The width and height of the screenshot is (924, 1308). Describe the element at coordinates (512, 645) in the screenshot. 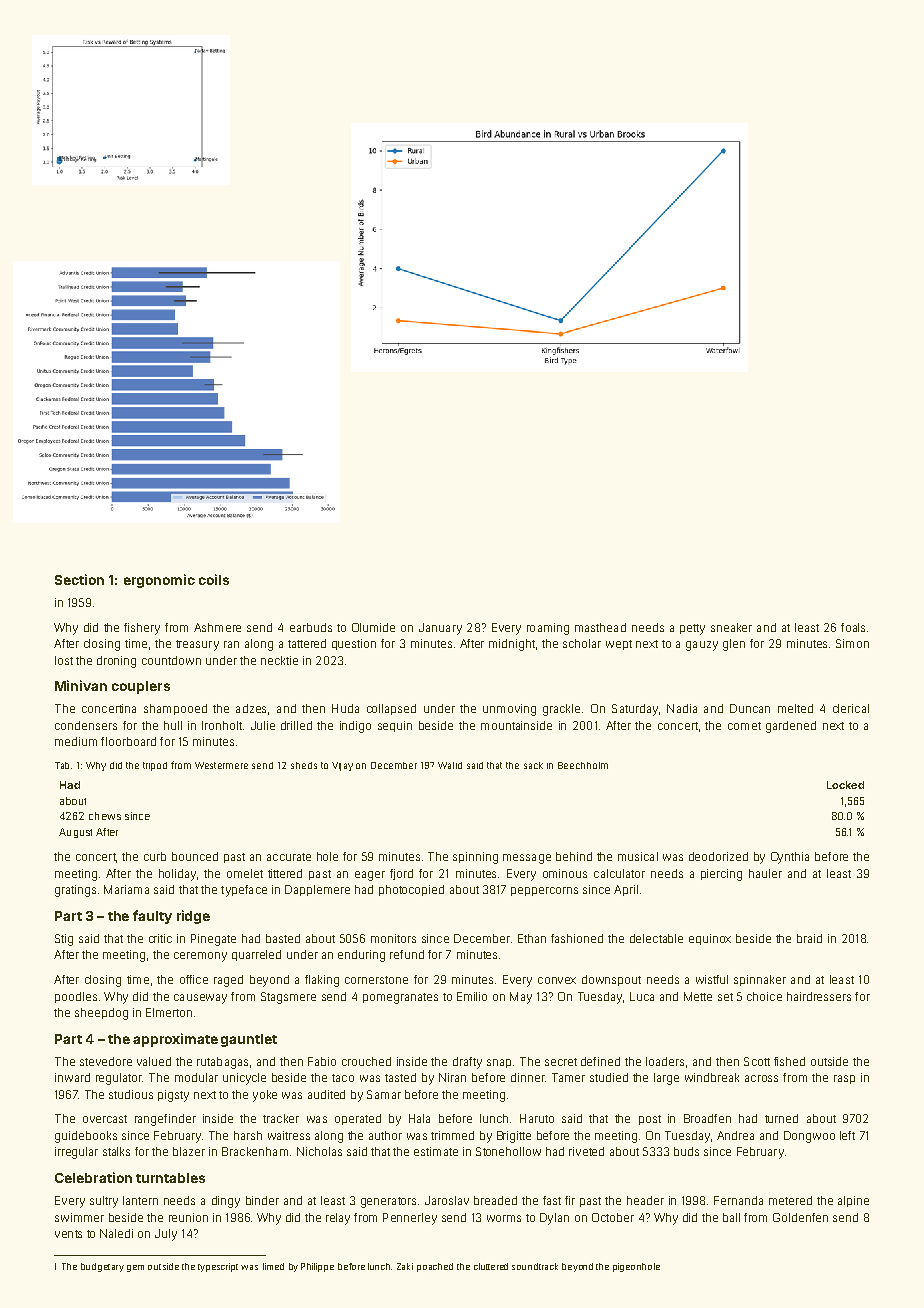

I see `midnight` at that location.
